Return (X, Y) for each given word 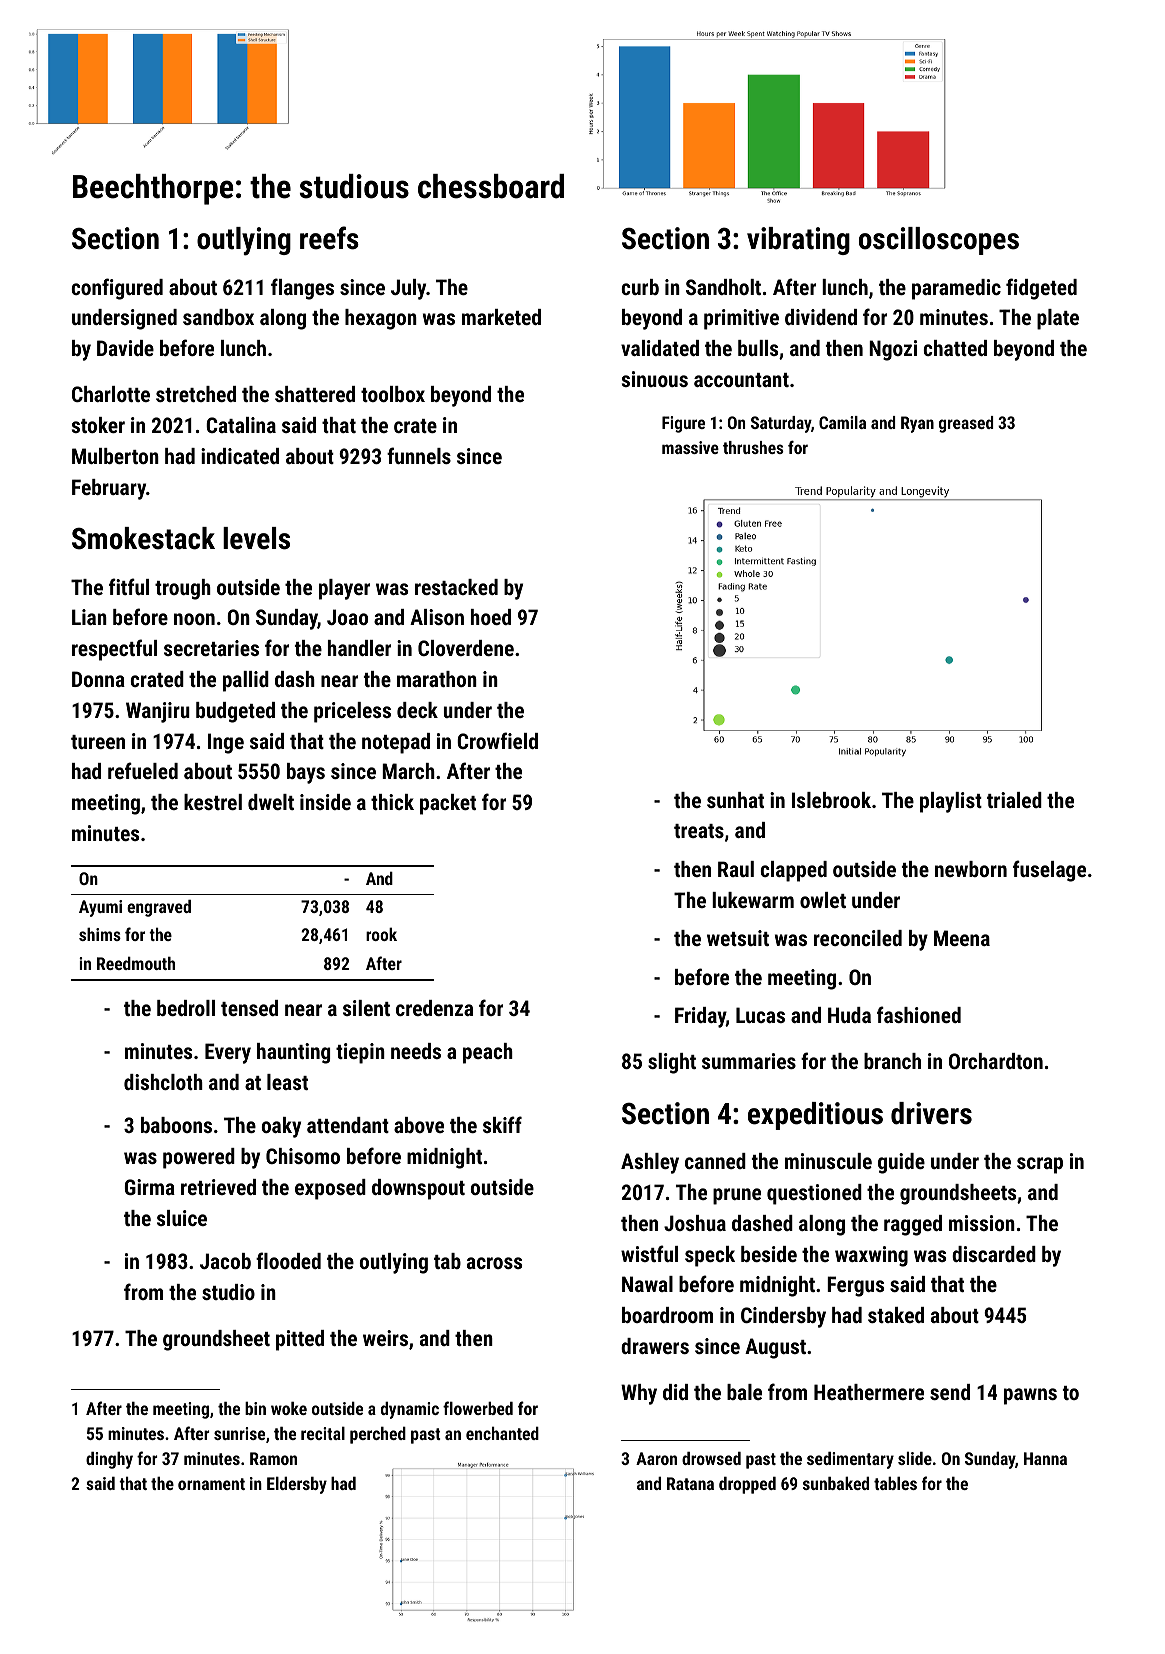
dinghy (109, 1460)
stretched (196, 394)
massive (690, 447)
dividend (821, 317)
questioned (814, 1194)
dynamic (410, 1410)
